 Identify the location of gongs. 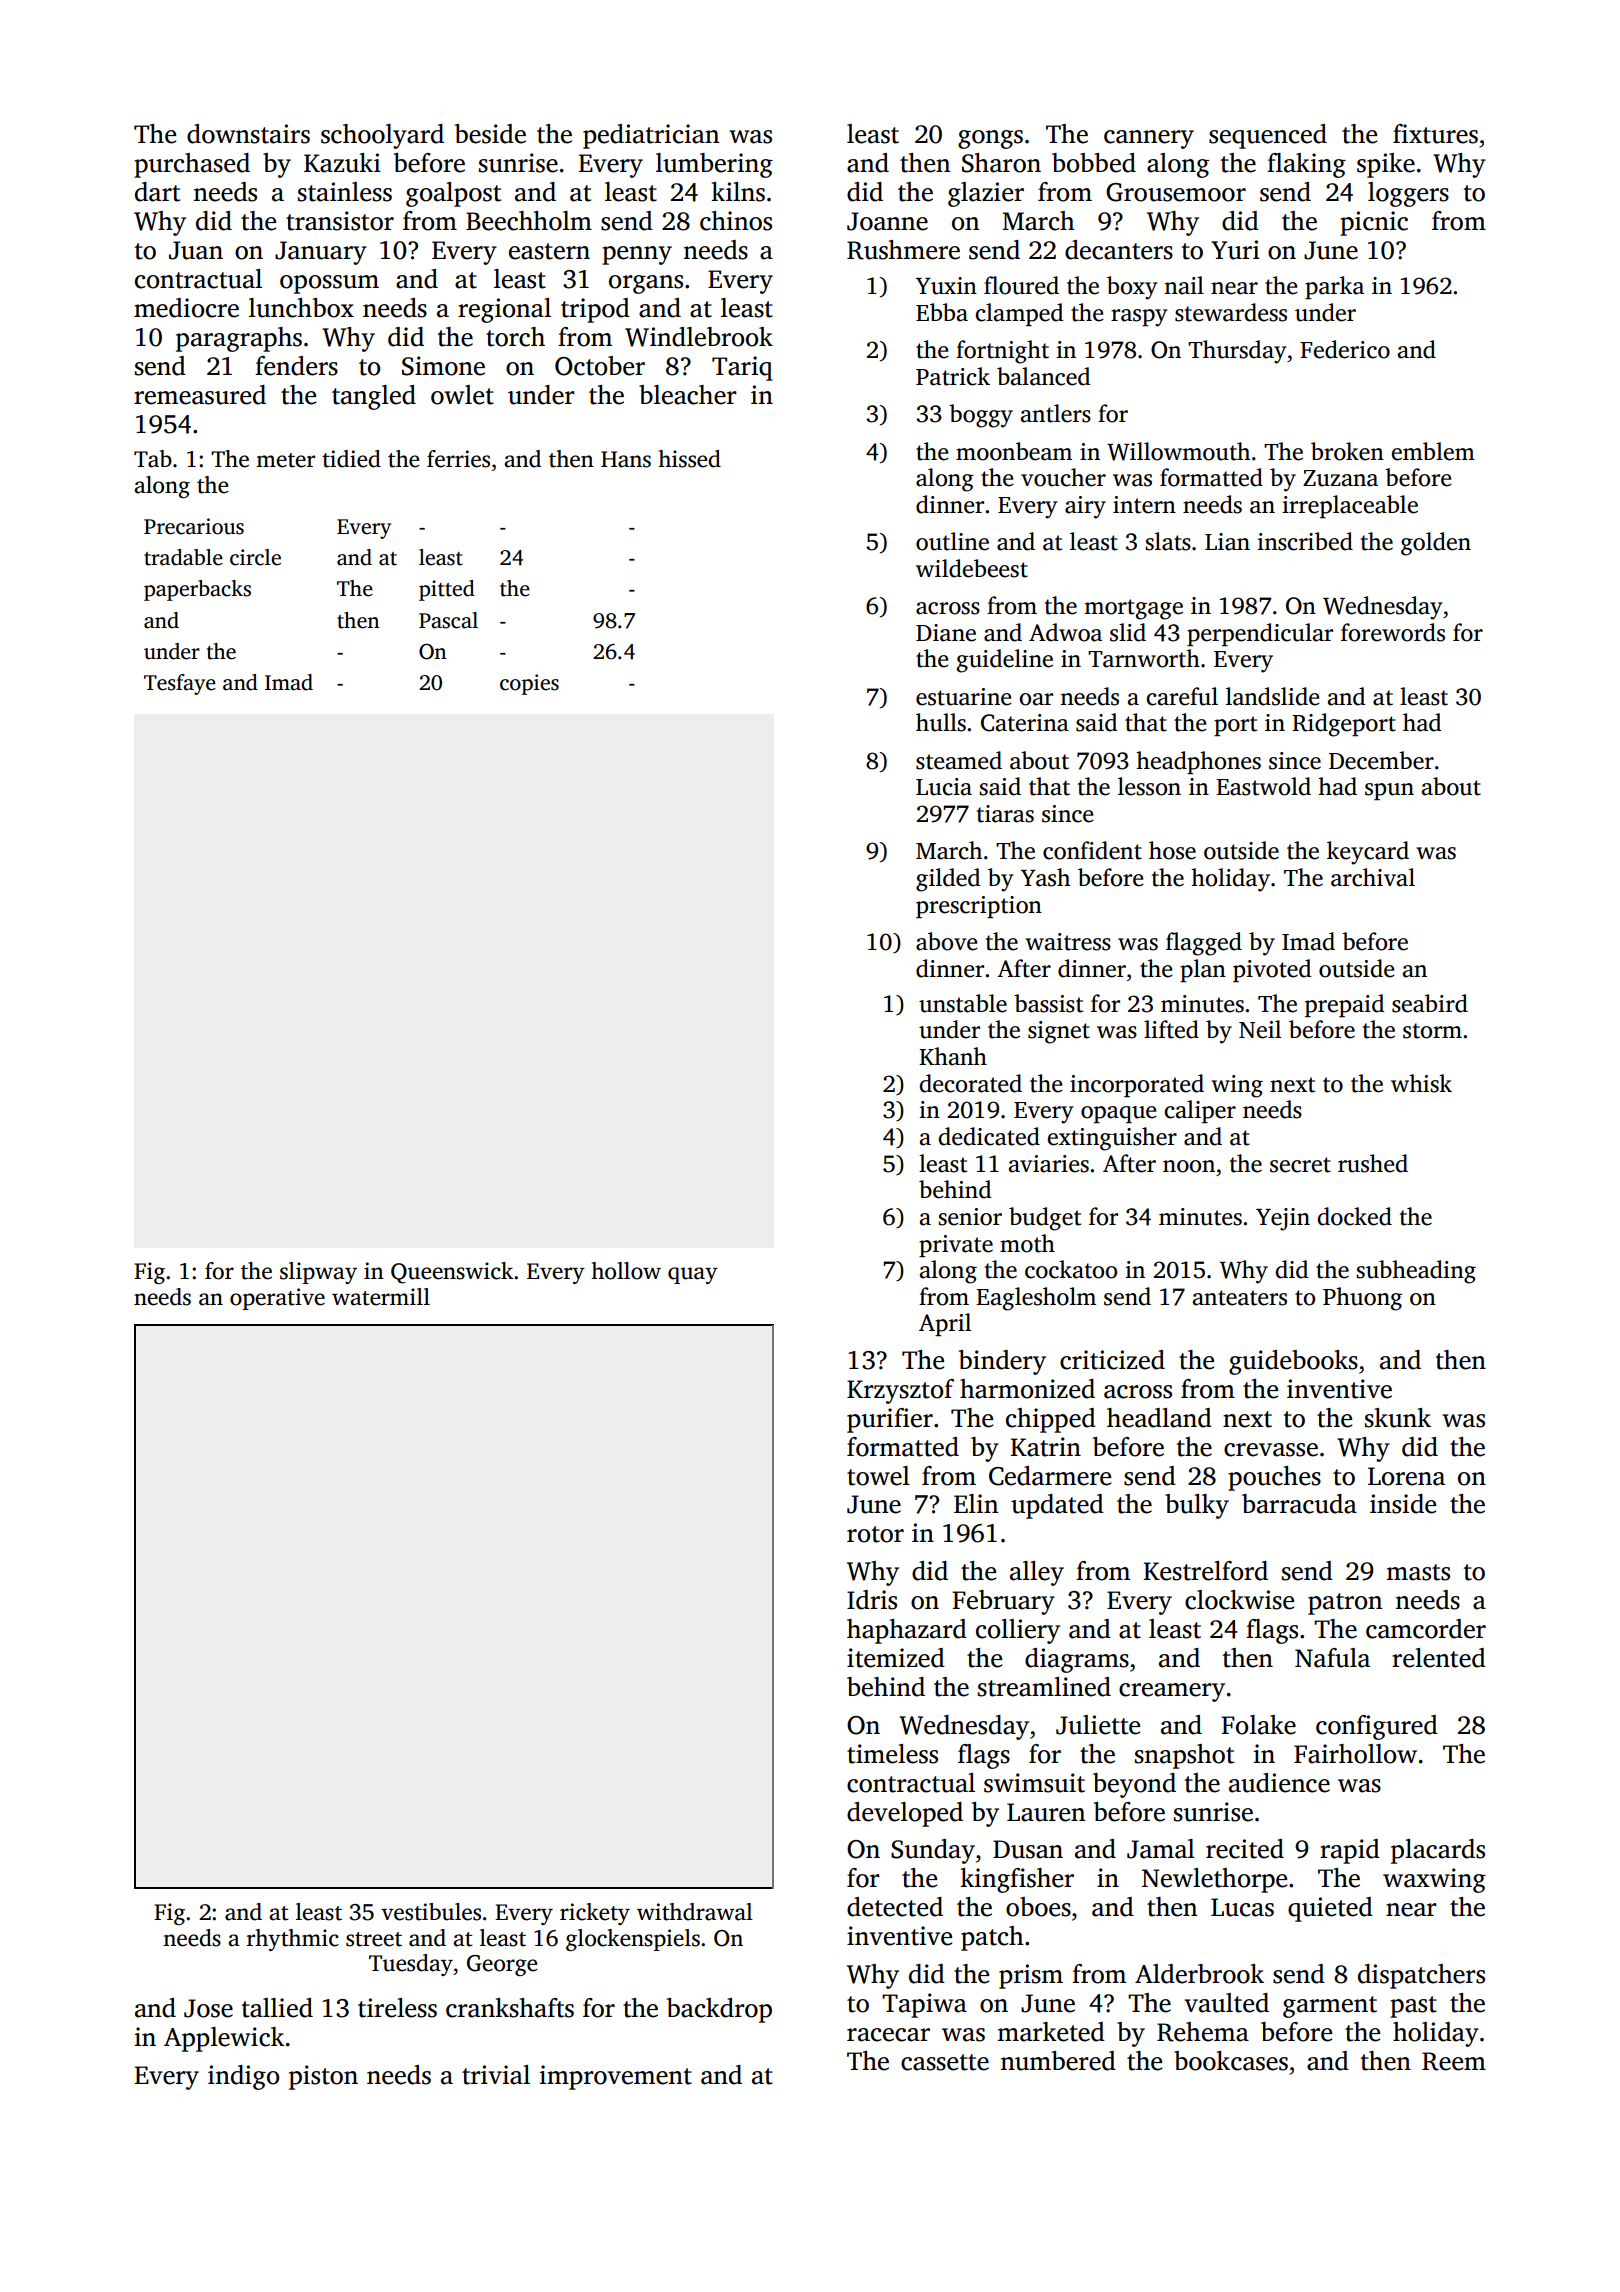
(990, 139).
